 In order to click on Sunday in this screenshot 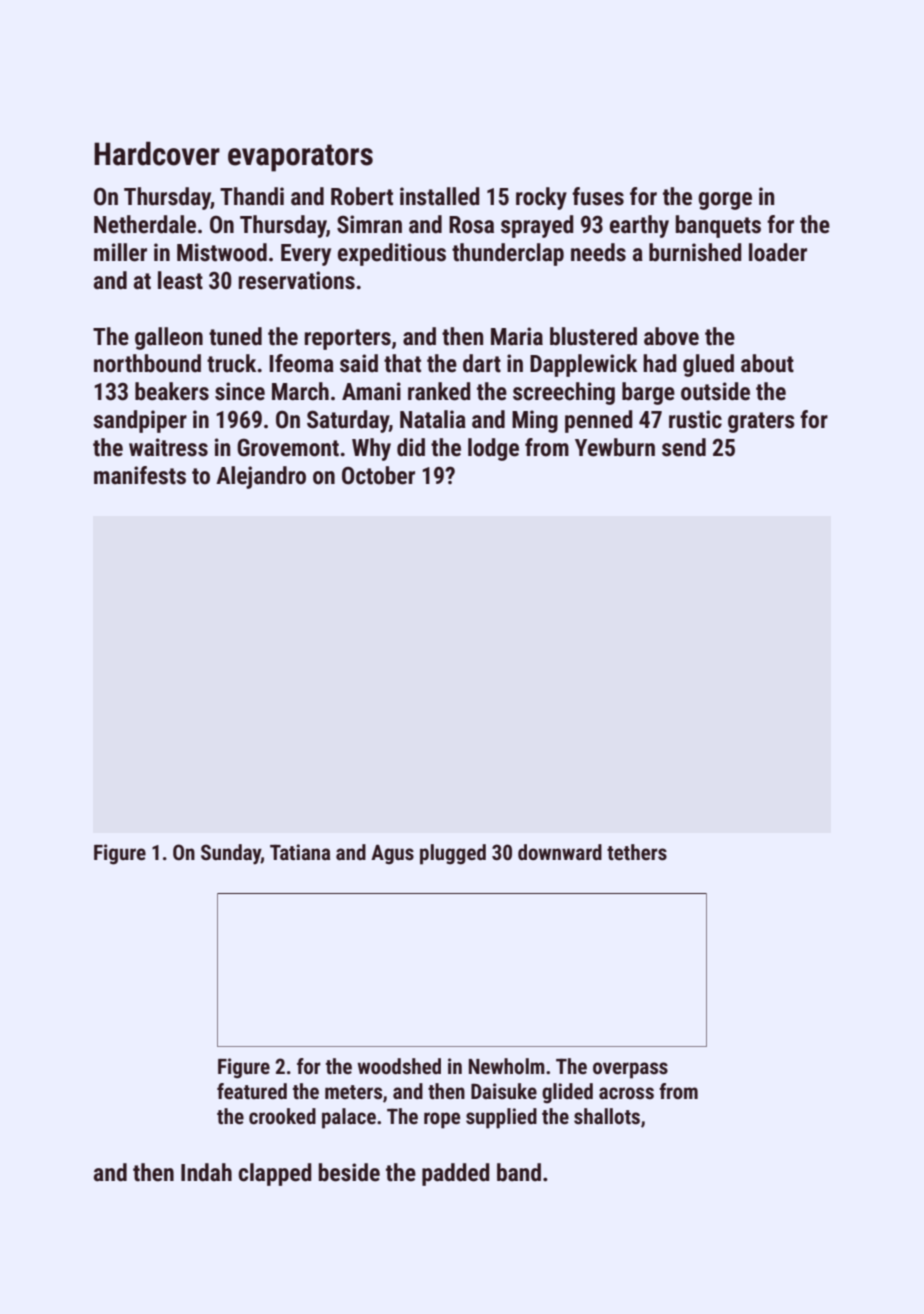, I will do `click(231, 854)`.
